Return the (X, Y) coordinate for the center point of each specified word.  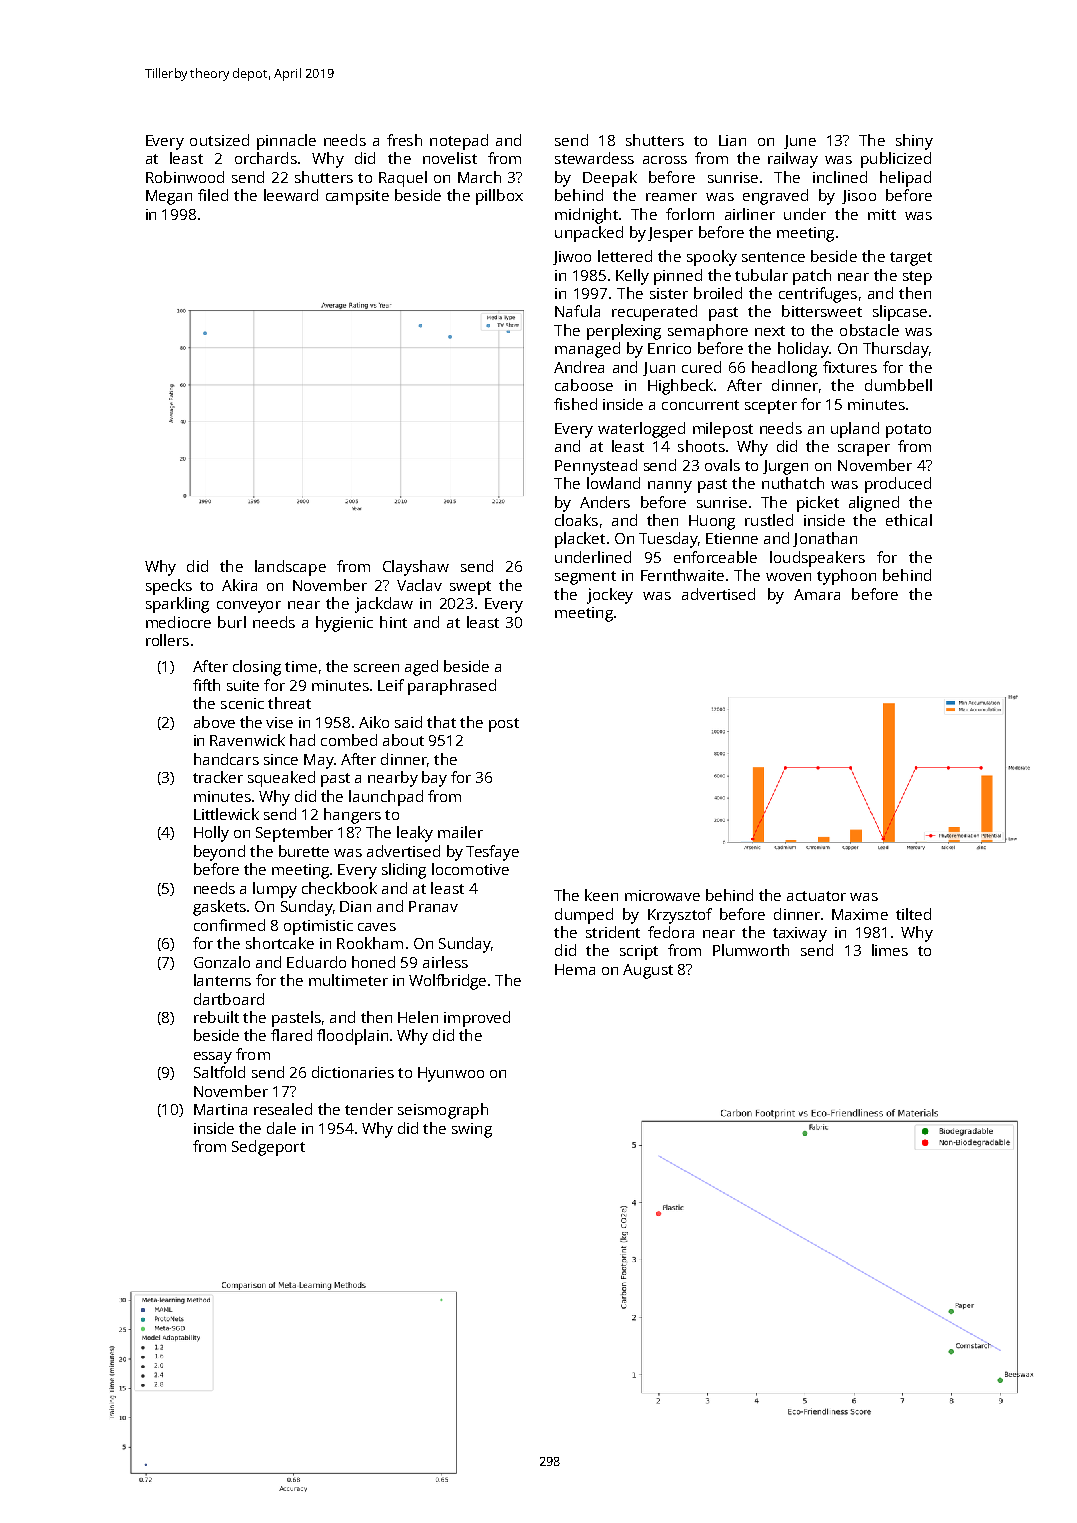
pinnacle (286, 142)
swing (472, 1130)
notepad (459, 142)
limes (890, 950)
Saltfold (219, 1072)
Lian (732, 140)
